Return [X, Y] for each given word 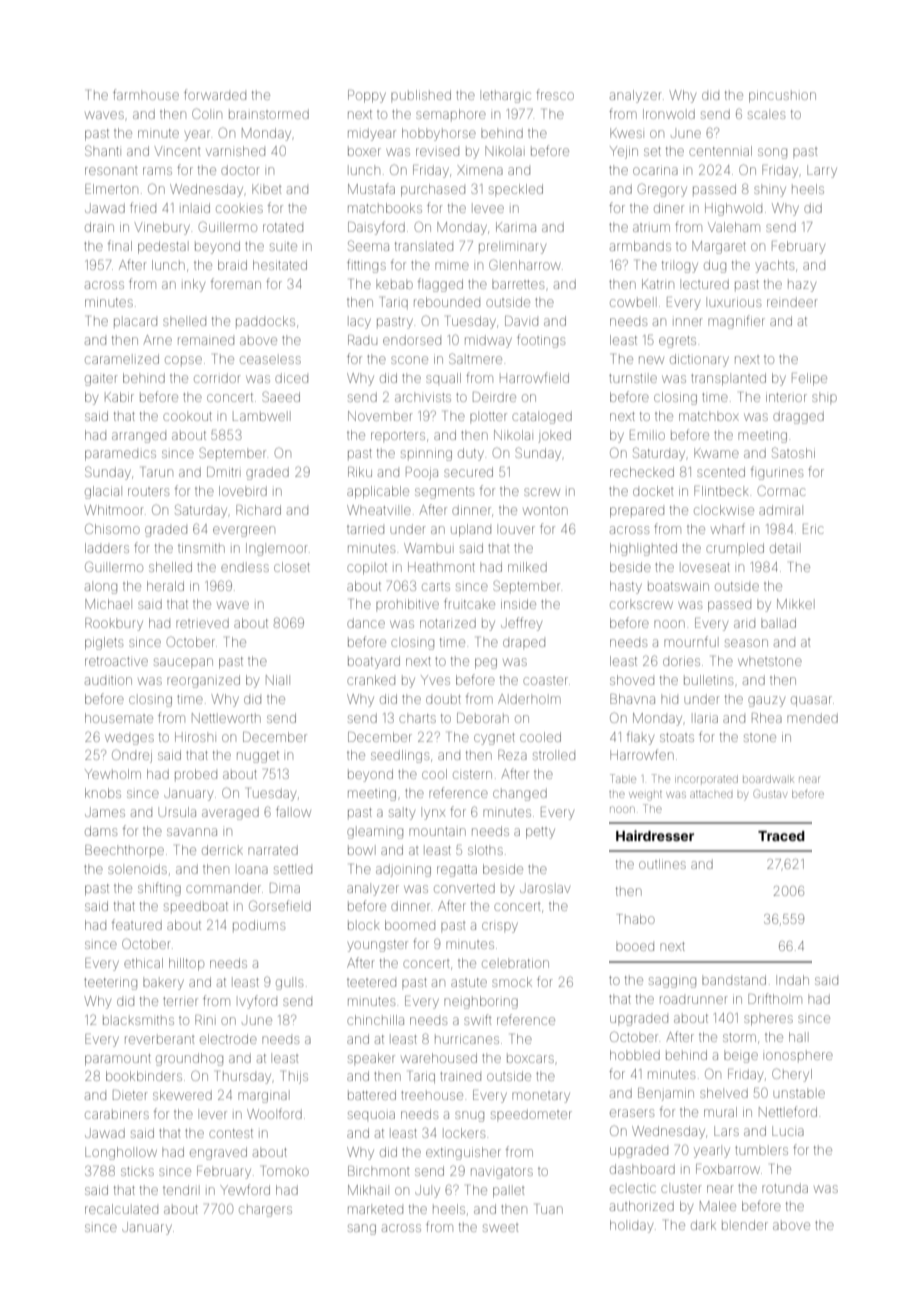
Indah [792, 980]
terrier [180, 1001]
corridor [217, 378]
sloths [485, 850]
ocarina [655, 170]
